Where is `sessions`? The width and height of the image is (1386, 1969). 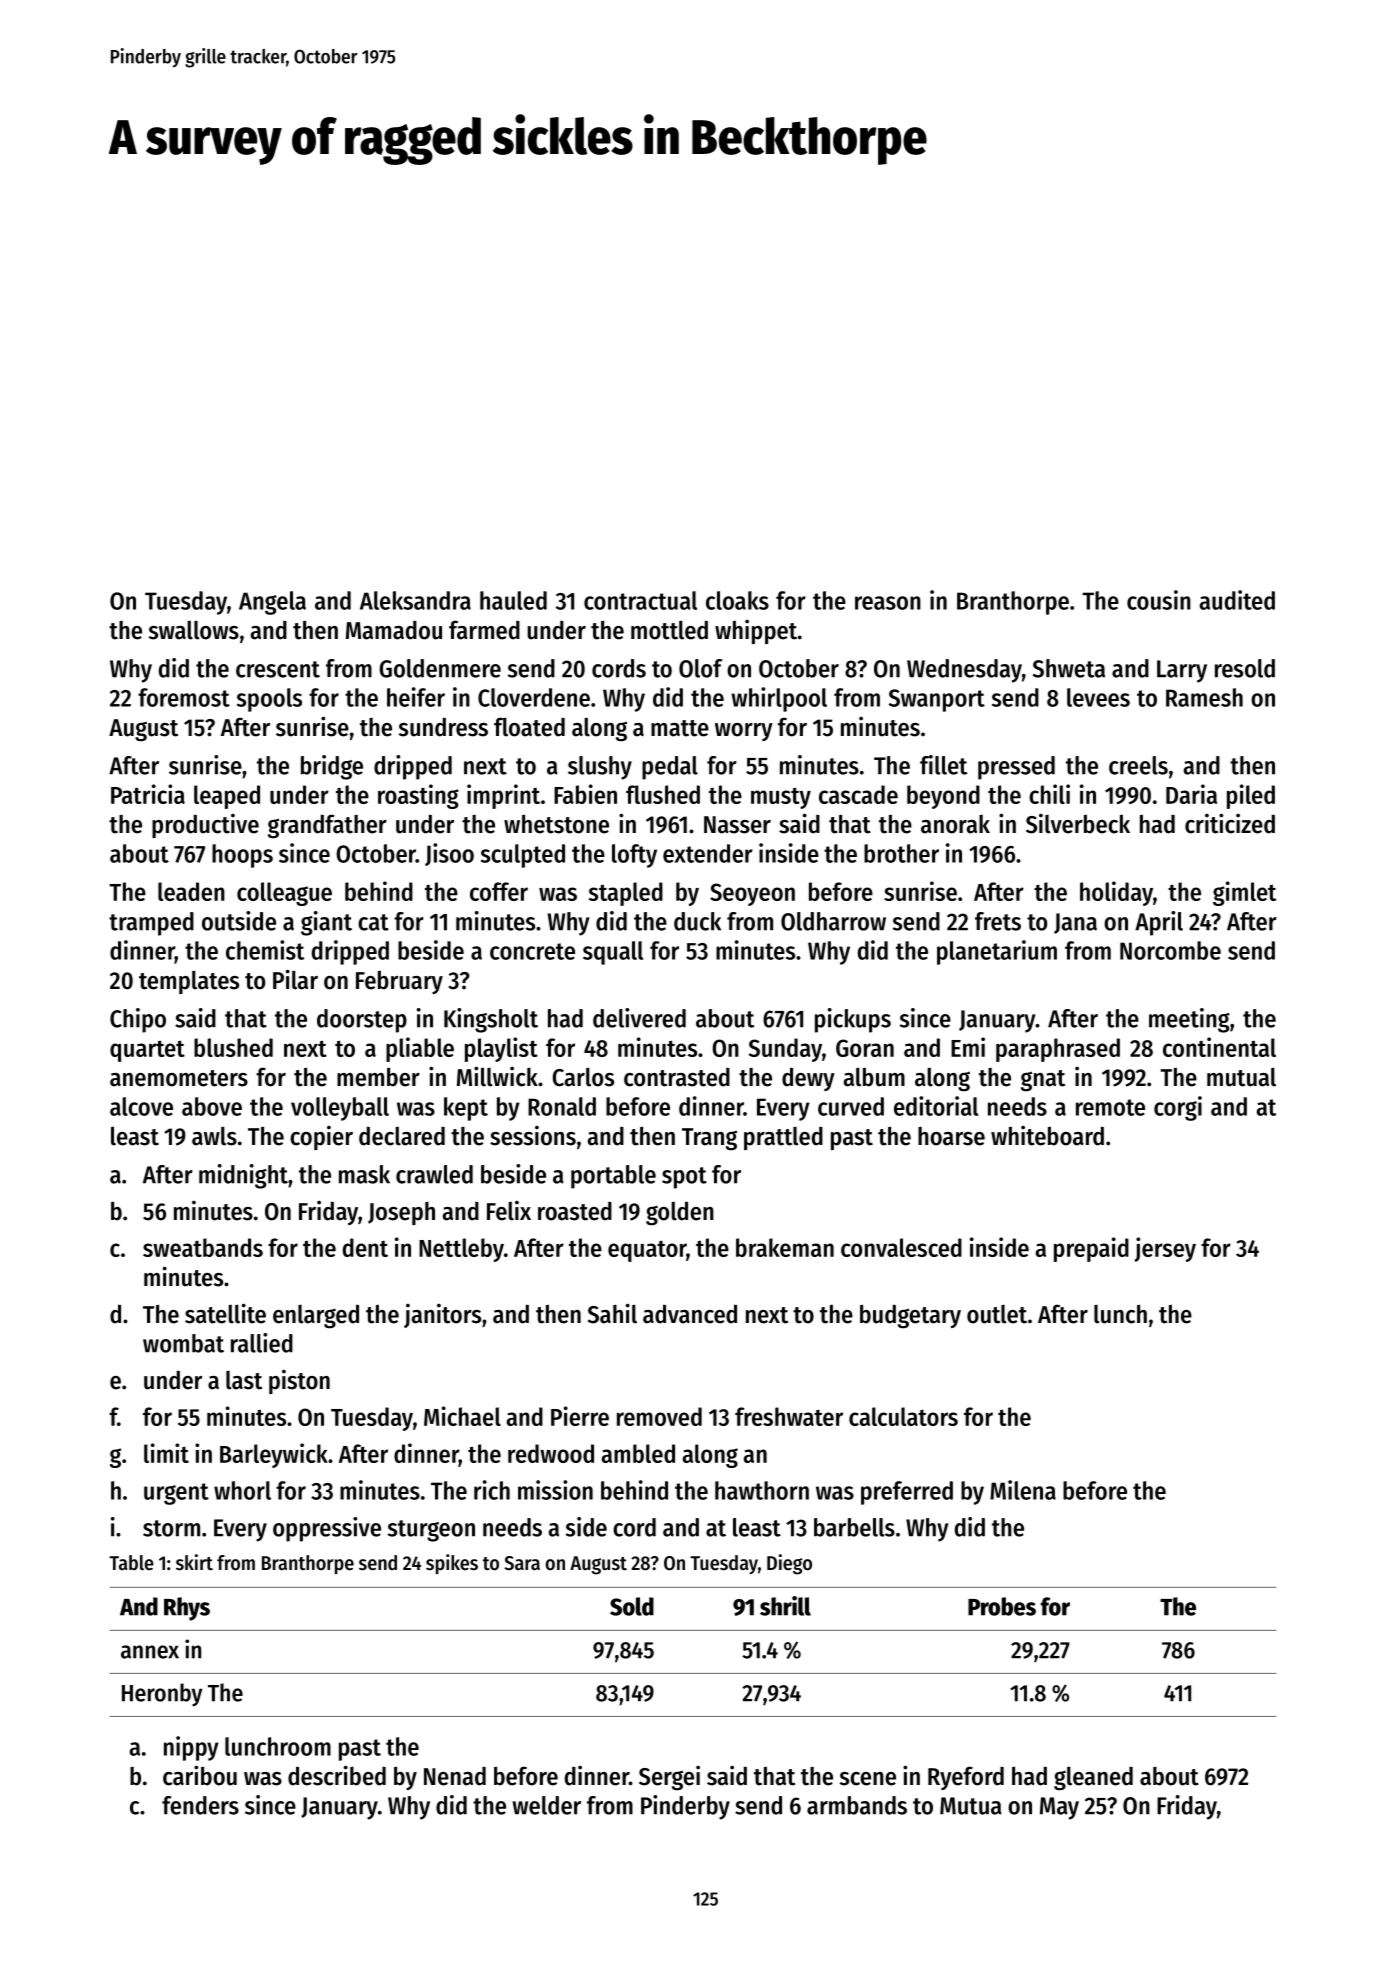 sessions is located at coordinates (533, 1135).
